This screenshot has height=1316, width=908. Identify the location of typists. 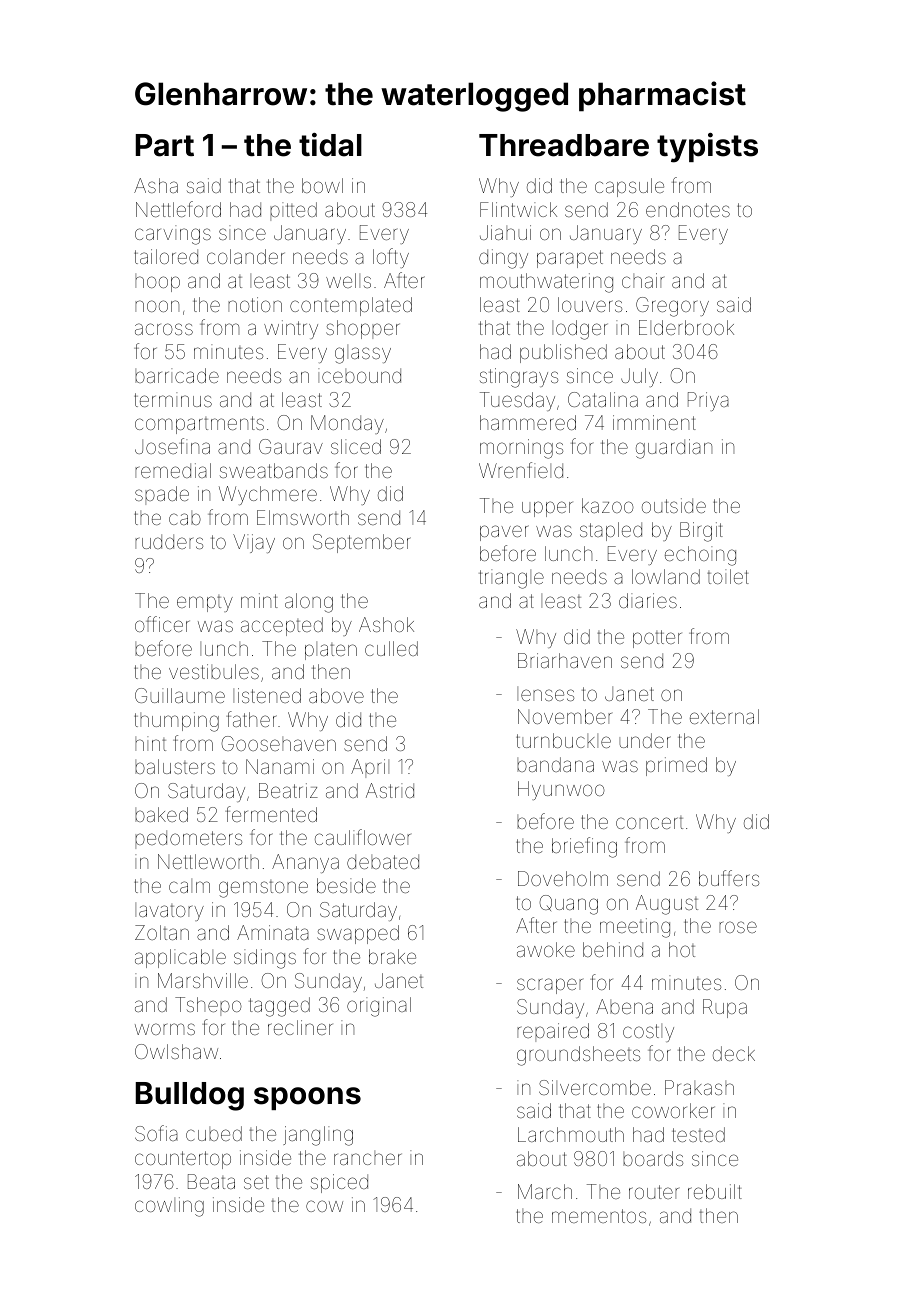
(707, 148).
